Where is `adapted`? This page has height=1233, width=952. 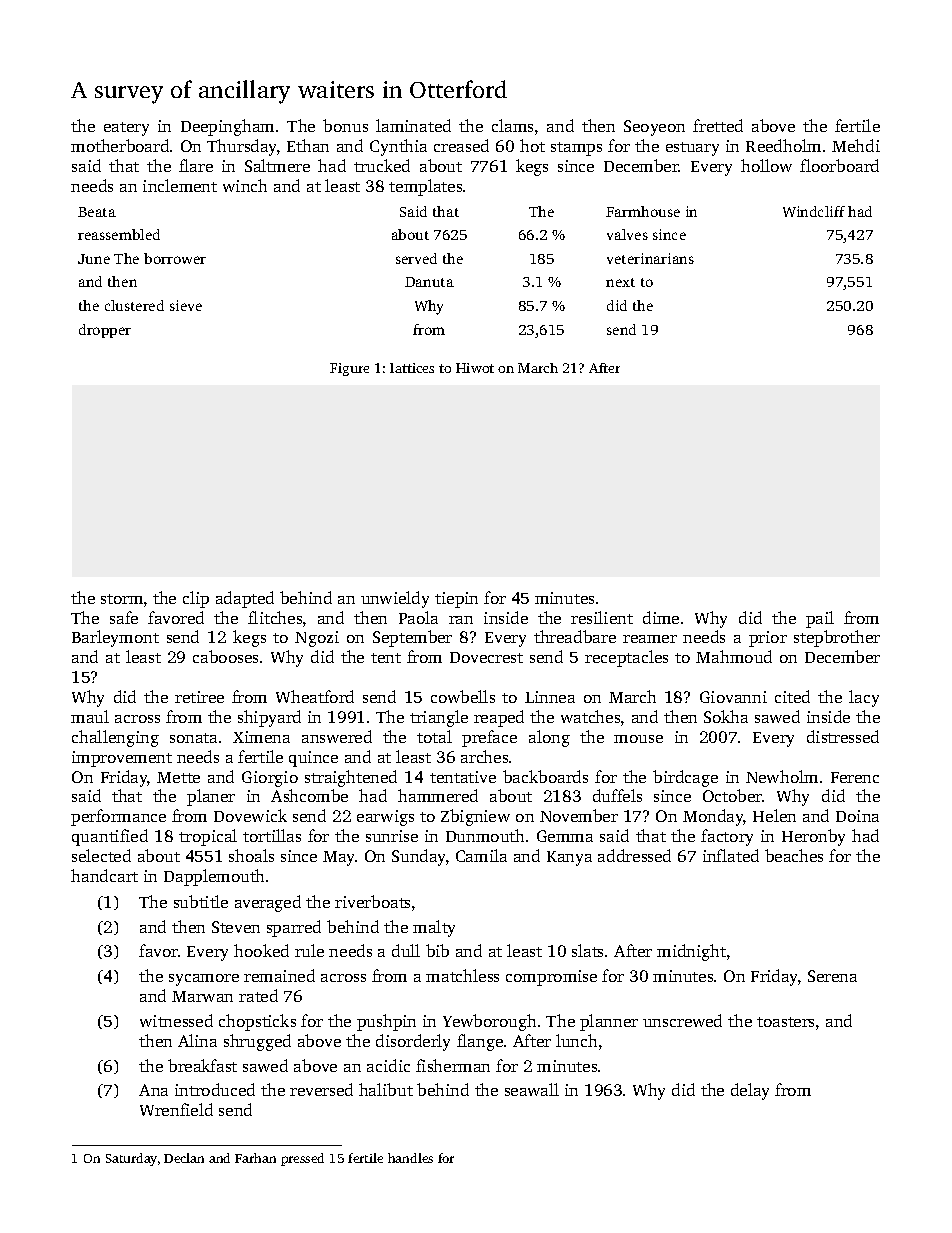
adapted is located at coordinates (245, 599).
